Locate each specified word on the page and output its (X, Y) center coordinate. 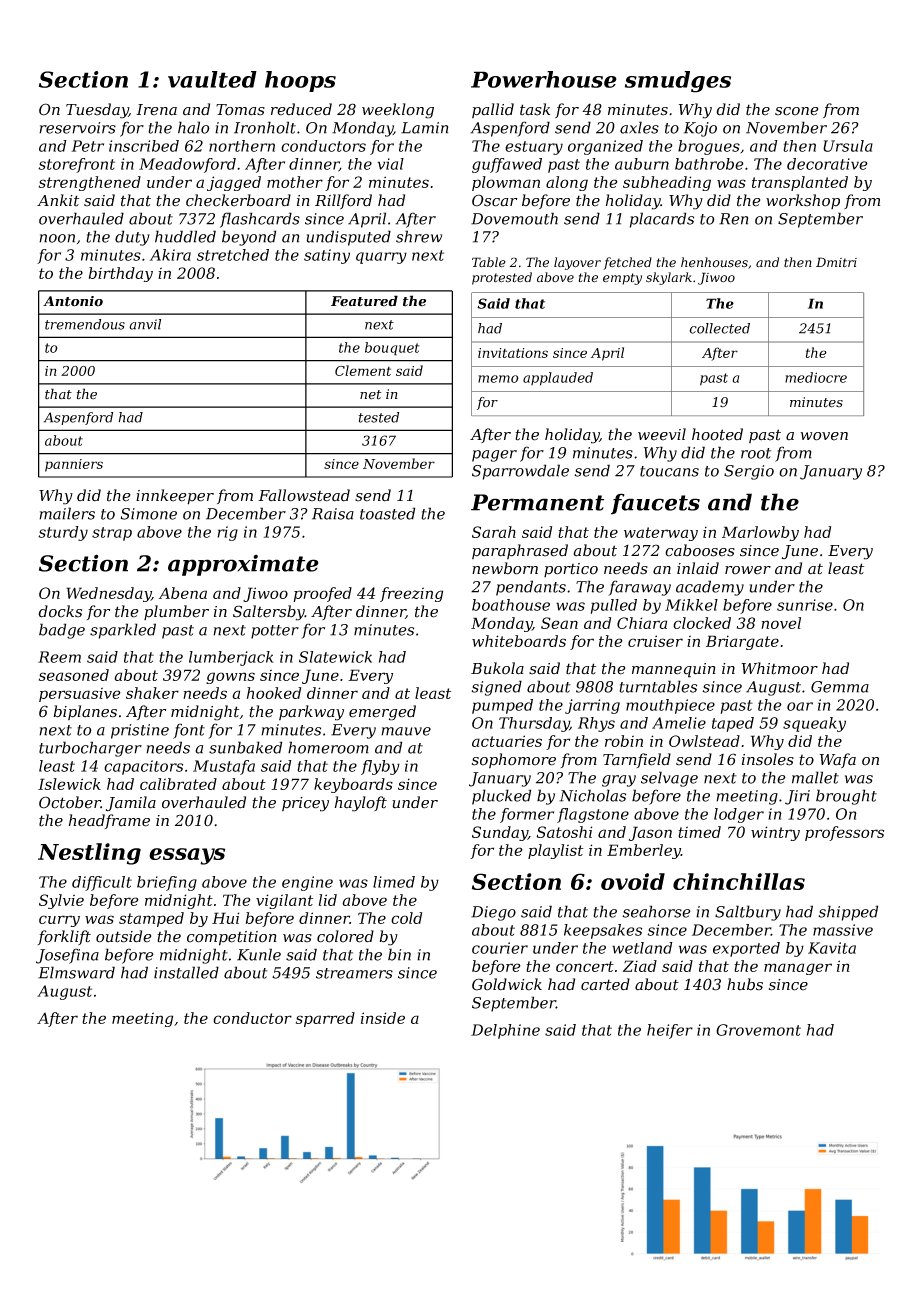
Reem (59, 657)
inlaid (698, 568)
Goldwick (507, 984)
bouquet (392, 349)
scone (796, 111)
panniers (74, 465)
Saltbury (748, 913)
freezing (411, 594)
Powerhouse (544, 79)
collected (719, 328)
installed (186, 972)
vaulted (212, 79)
